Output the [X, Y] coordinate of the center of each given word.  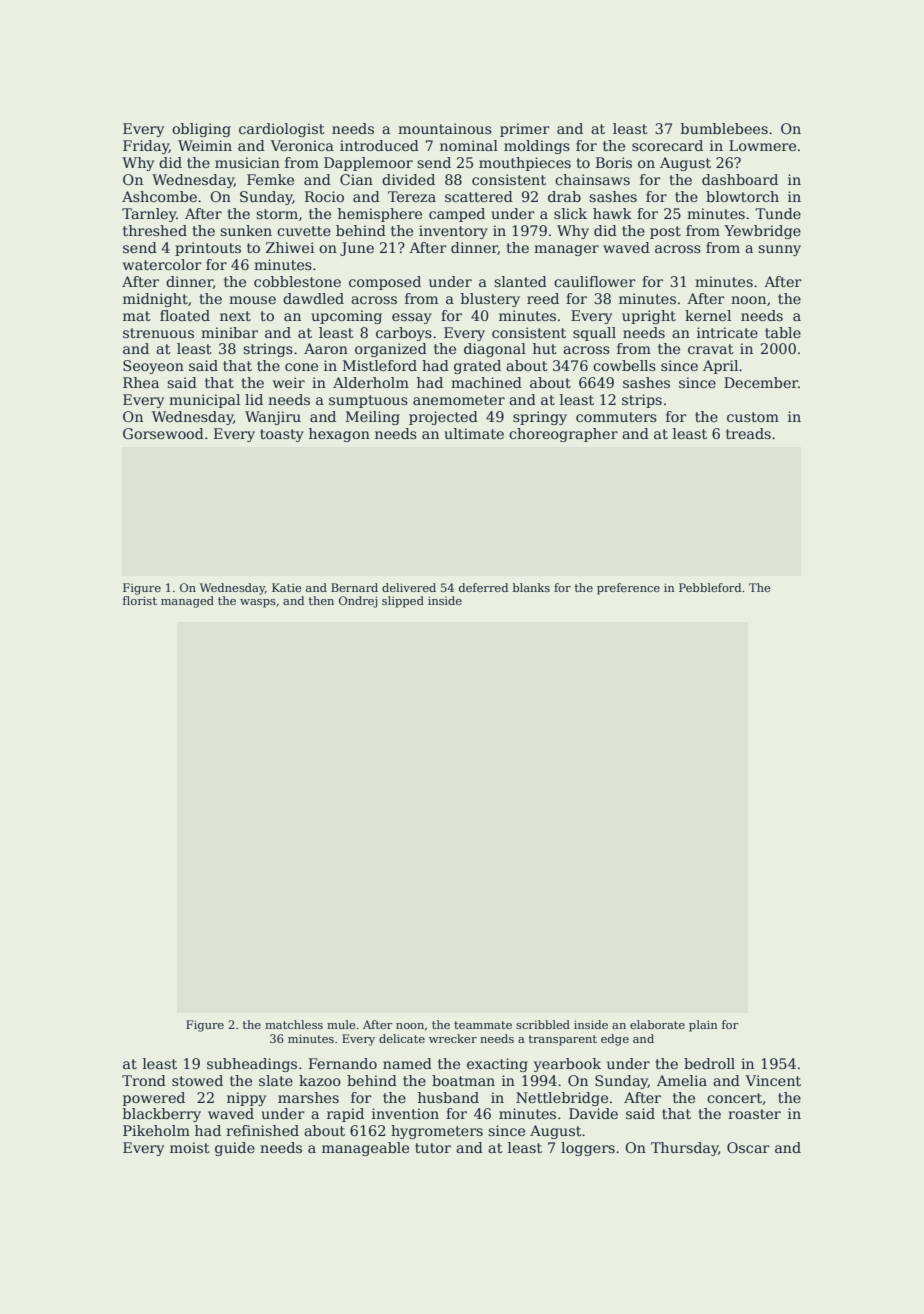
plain [703, 1026]
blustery [490, 300]
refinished [262, 1130]
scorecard [667, 145]
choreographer [563, 435]
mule [341, 1024]
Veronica [302, 145]
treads [748, 433]
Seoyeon [153, 367]
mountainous [445, 128]
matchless [294, 1024]
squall [594, 334]
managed [187, 602]
